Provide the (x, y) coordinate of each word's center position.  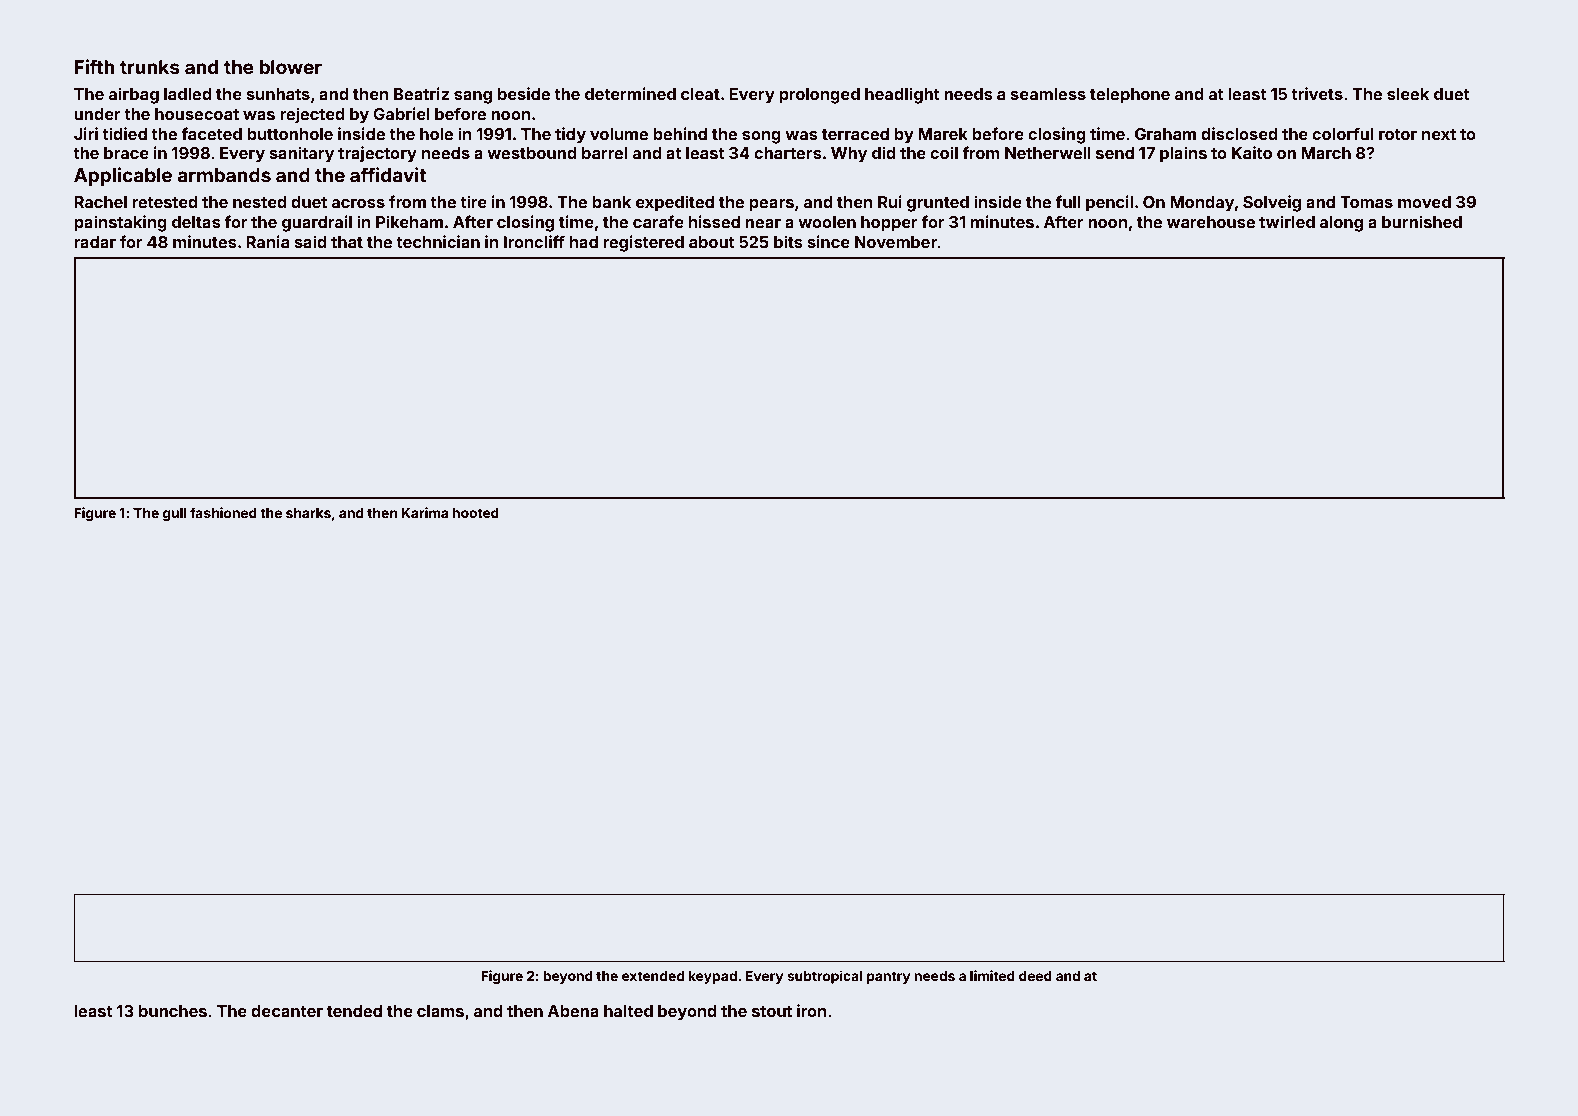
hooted (475, 513)
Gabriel (401, 113)
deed (1035, 976)
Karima (425, 512)
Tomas (1366, 202)
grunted (938, 204)
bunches (173, 1011)
